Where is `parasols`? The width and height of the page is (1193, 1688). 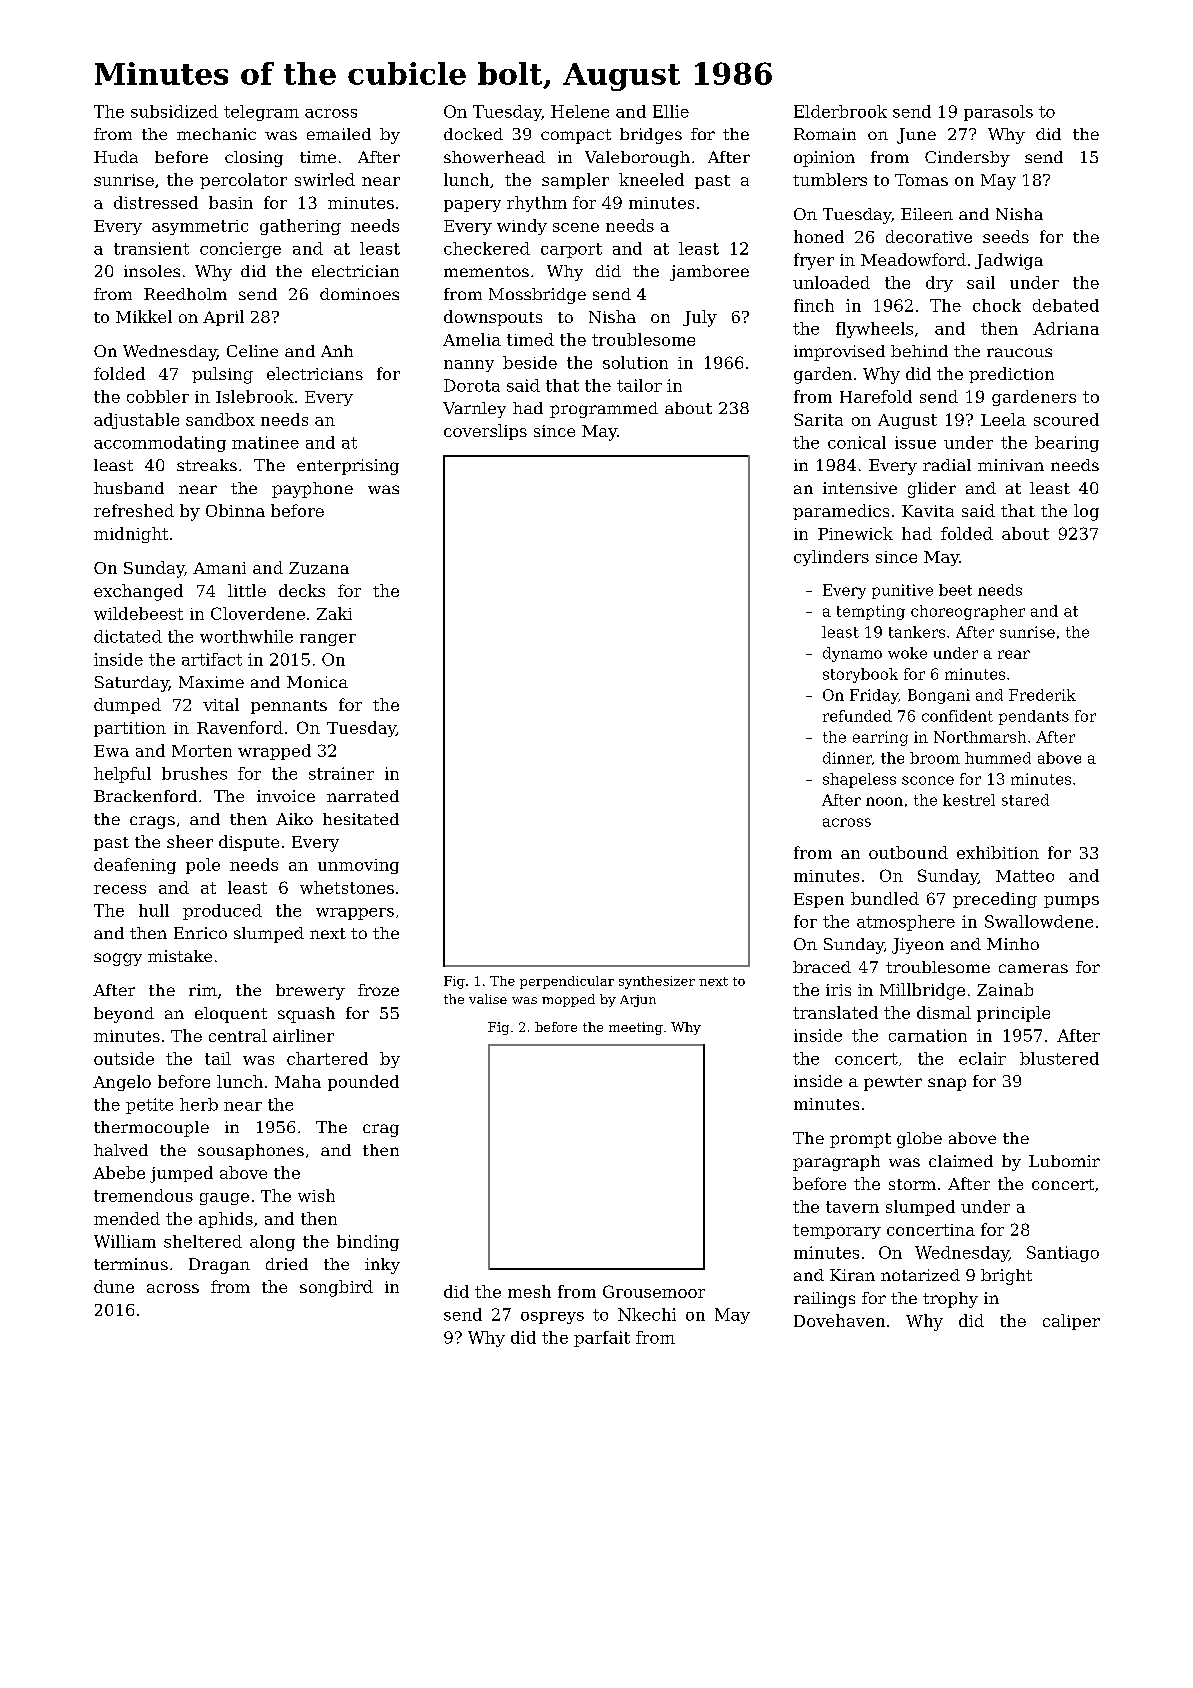 parasols is located at coordinates (998, 113).
